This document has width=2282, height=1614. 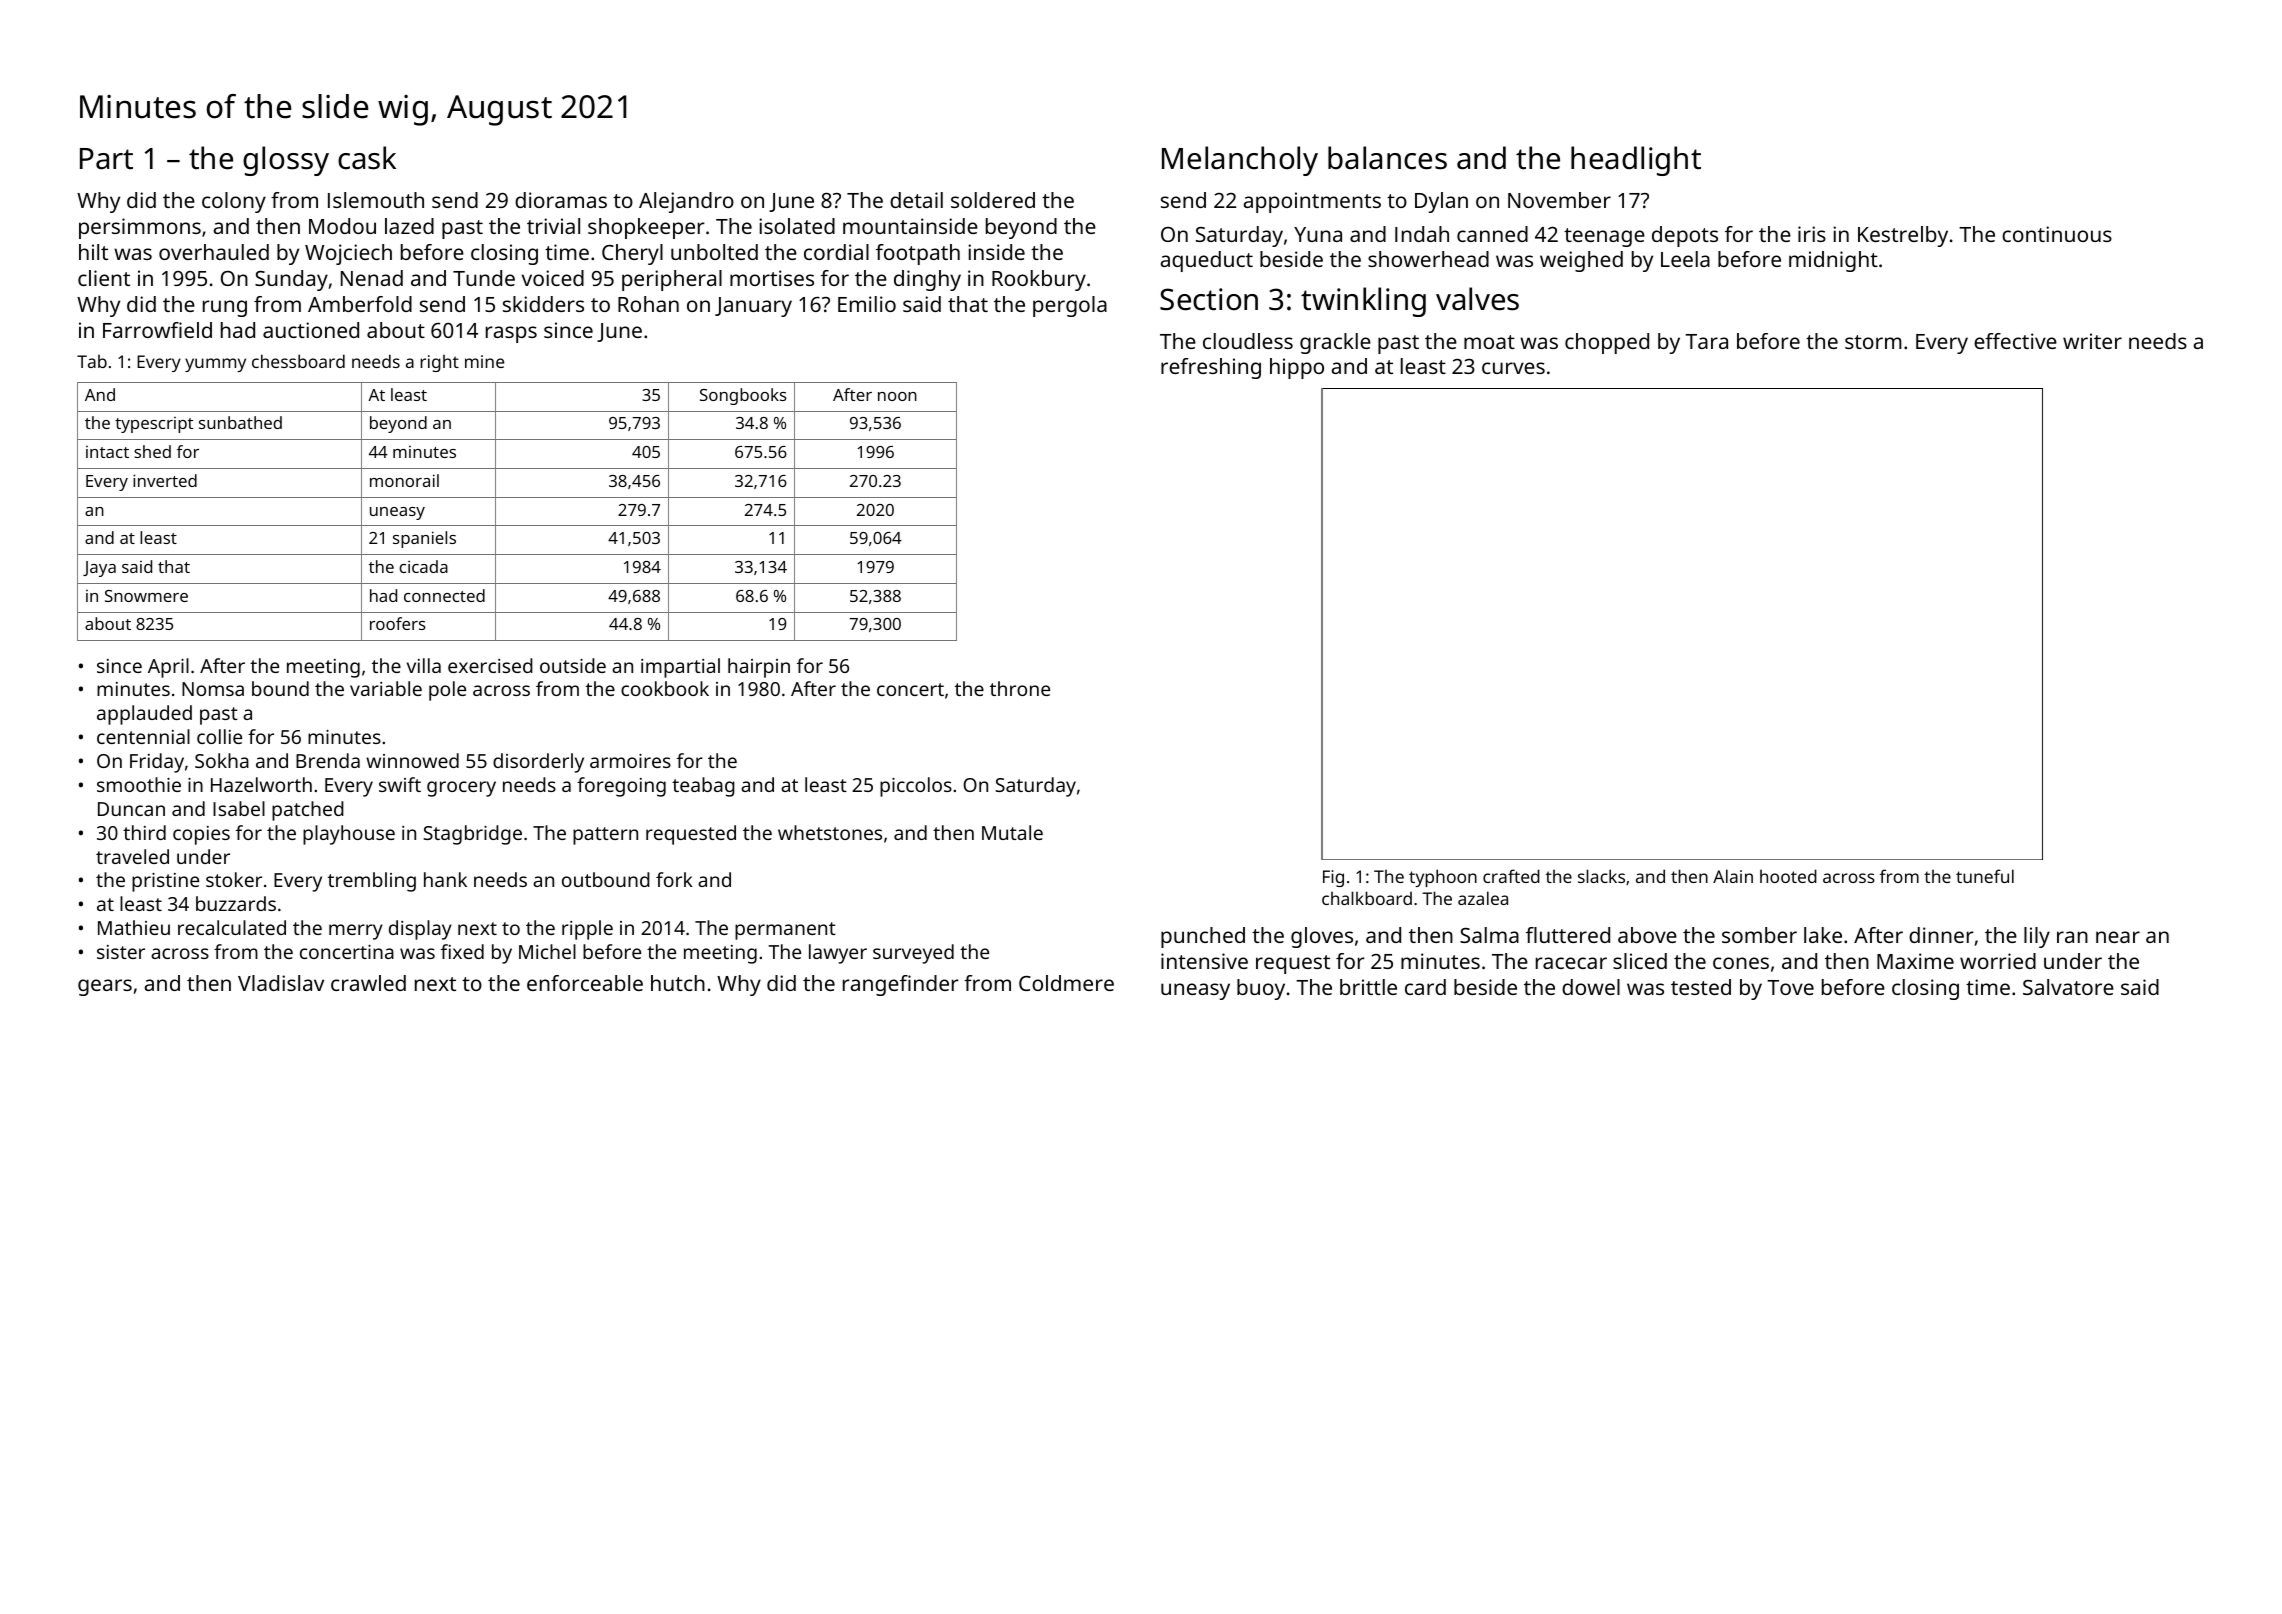 What do you see at coordinates (1211, 368) in the document?
I see `refreshing` at bounding box center [1211, 368].
